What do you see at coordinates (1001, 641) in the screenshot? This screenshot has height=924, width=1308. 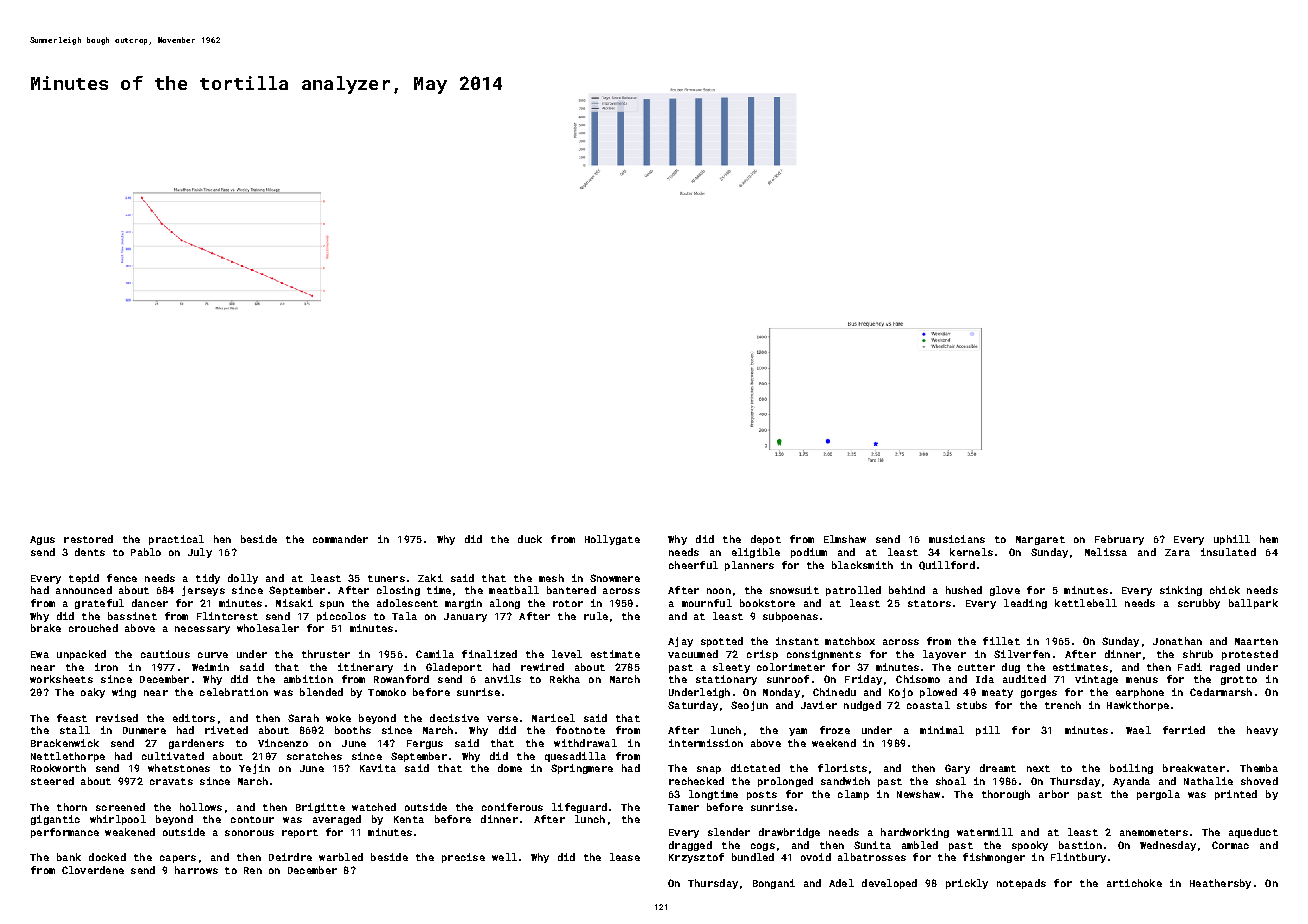 I see `fillet` at bounding box center [1001, 641].
